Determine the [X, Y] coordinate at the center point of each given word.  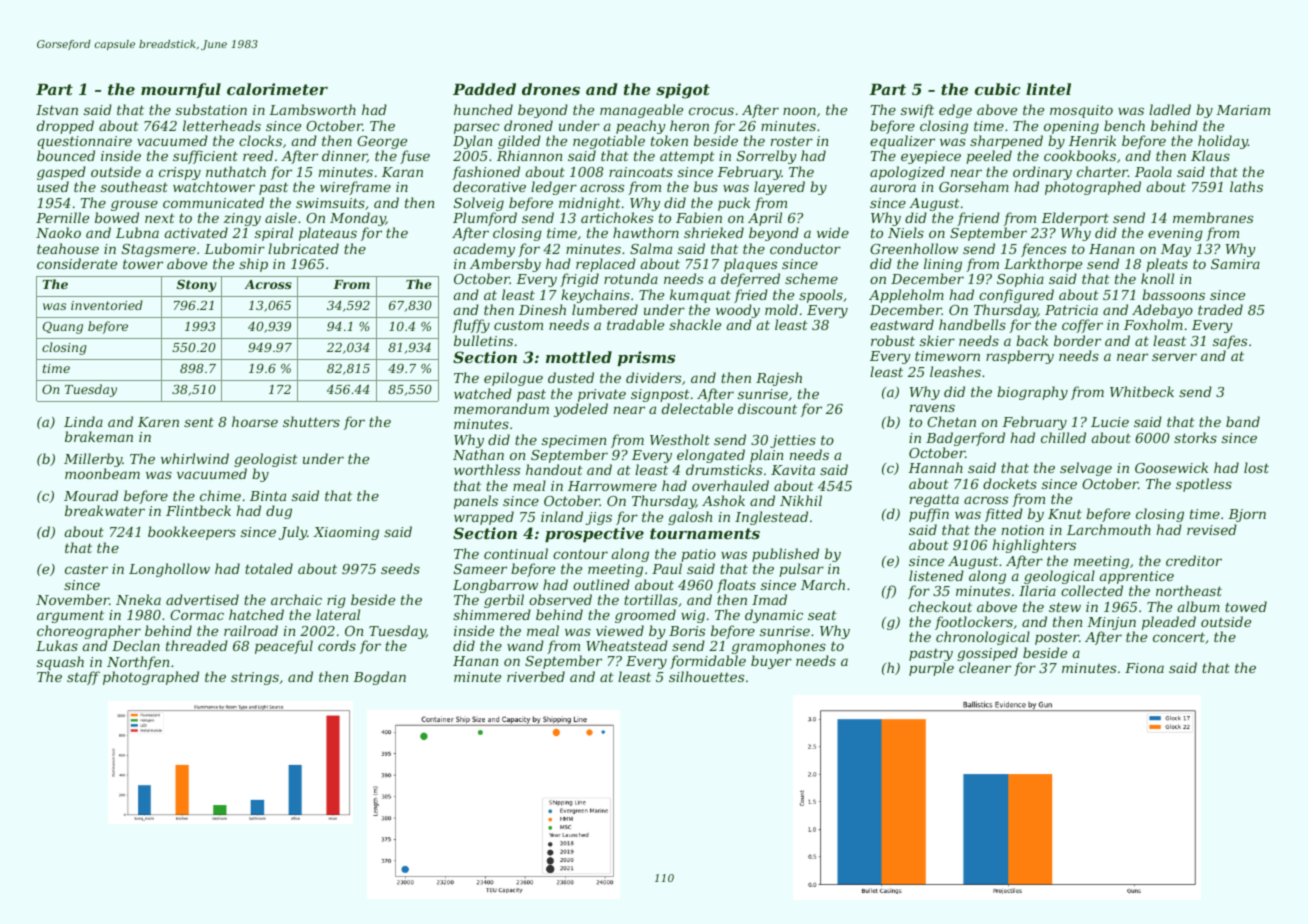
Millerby [93, 460]
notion [1023, 530]
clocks [260, 140]
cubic [997, 89]
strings [255, 678]
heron [689, 125]
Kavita [793, 470]
